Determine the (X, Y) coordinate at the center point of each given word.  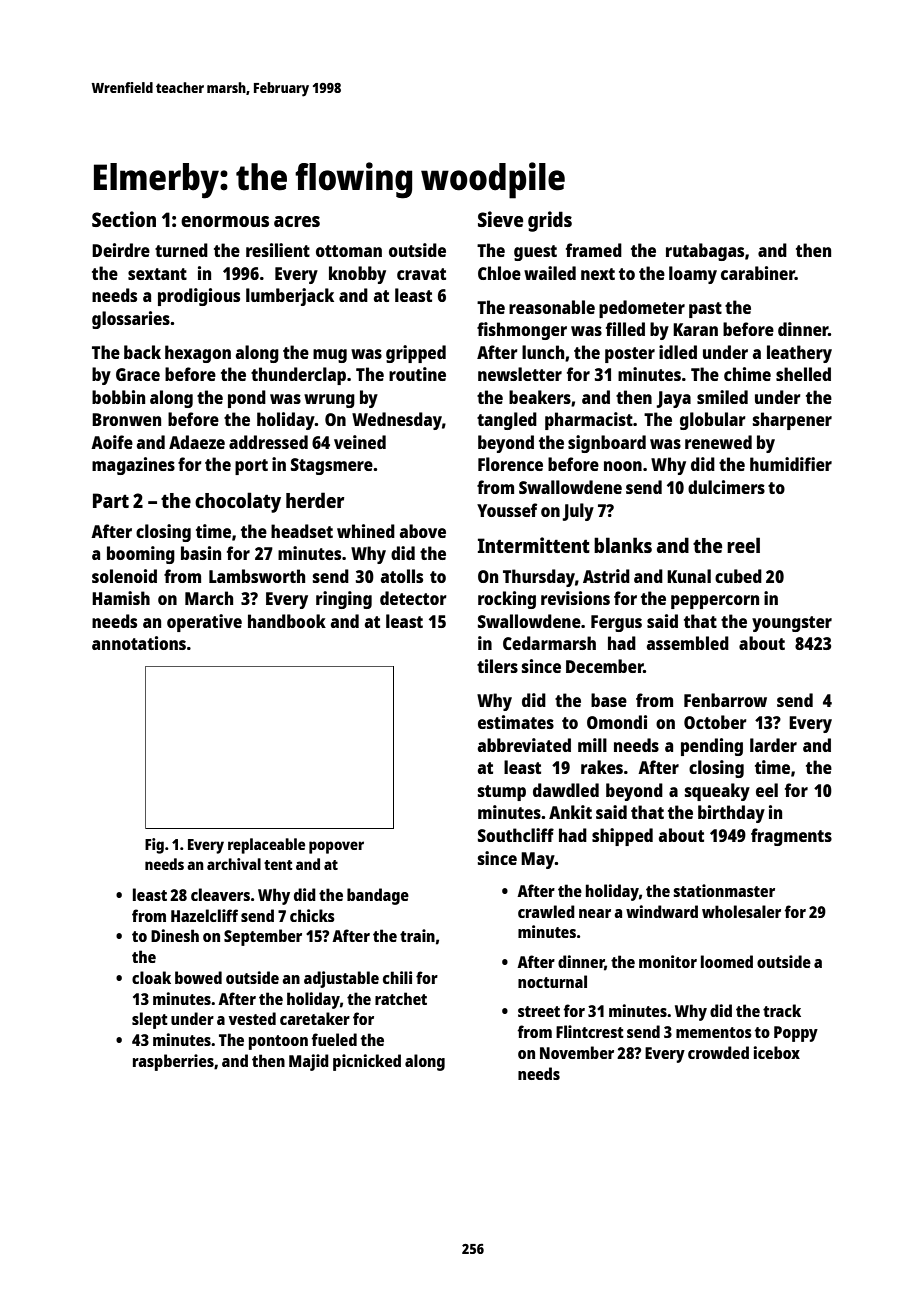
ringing (344, 600)
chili (397, 977)
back (142, 352)
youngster (792, 624)
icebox (777, 1052)
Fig (154, 846)
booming (141, 555)
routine (417, 374)
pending (712, 747)
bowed (198, 977)
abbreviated (524, 745)
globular (713, 421)
